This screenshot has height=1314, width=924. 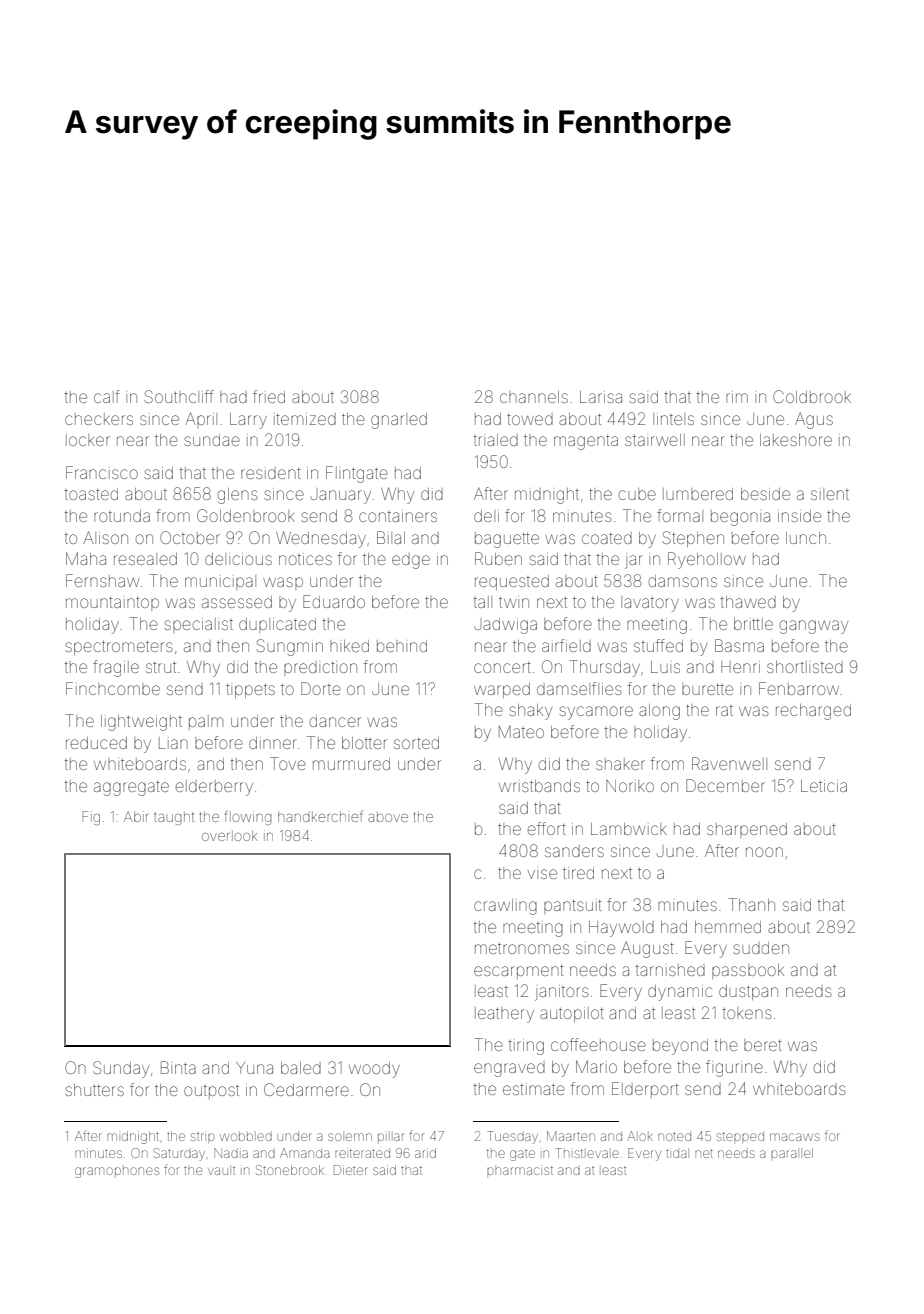 I want to click on overlook, so click(x=230, y=835).
